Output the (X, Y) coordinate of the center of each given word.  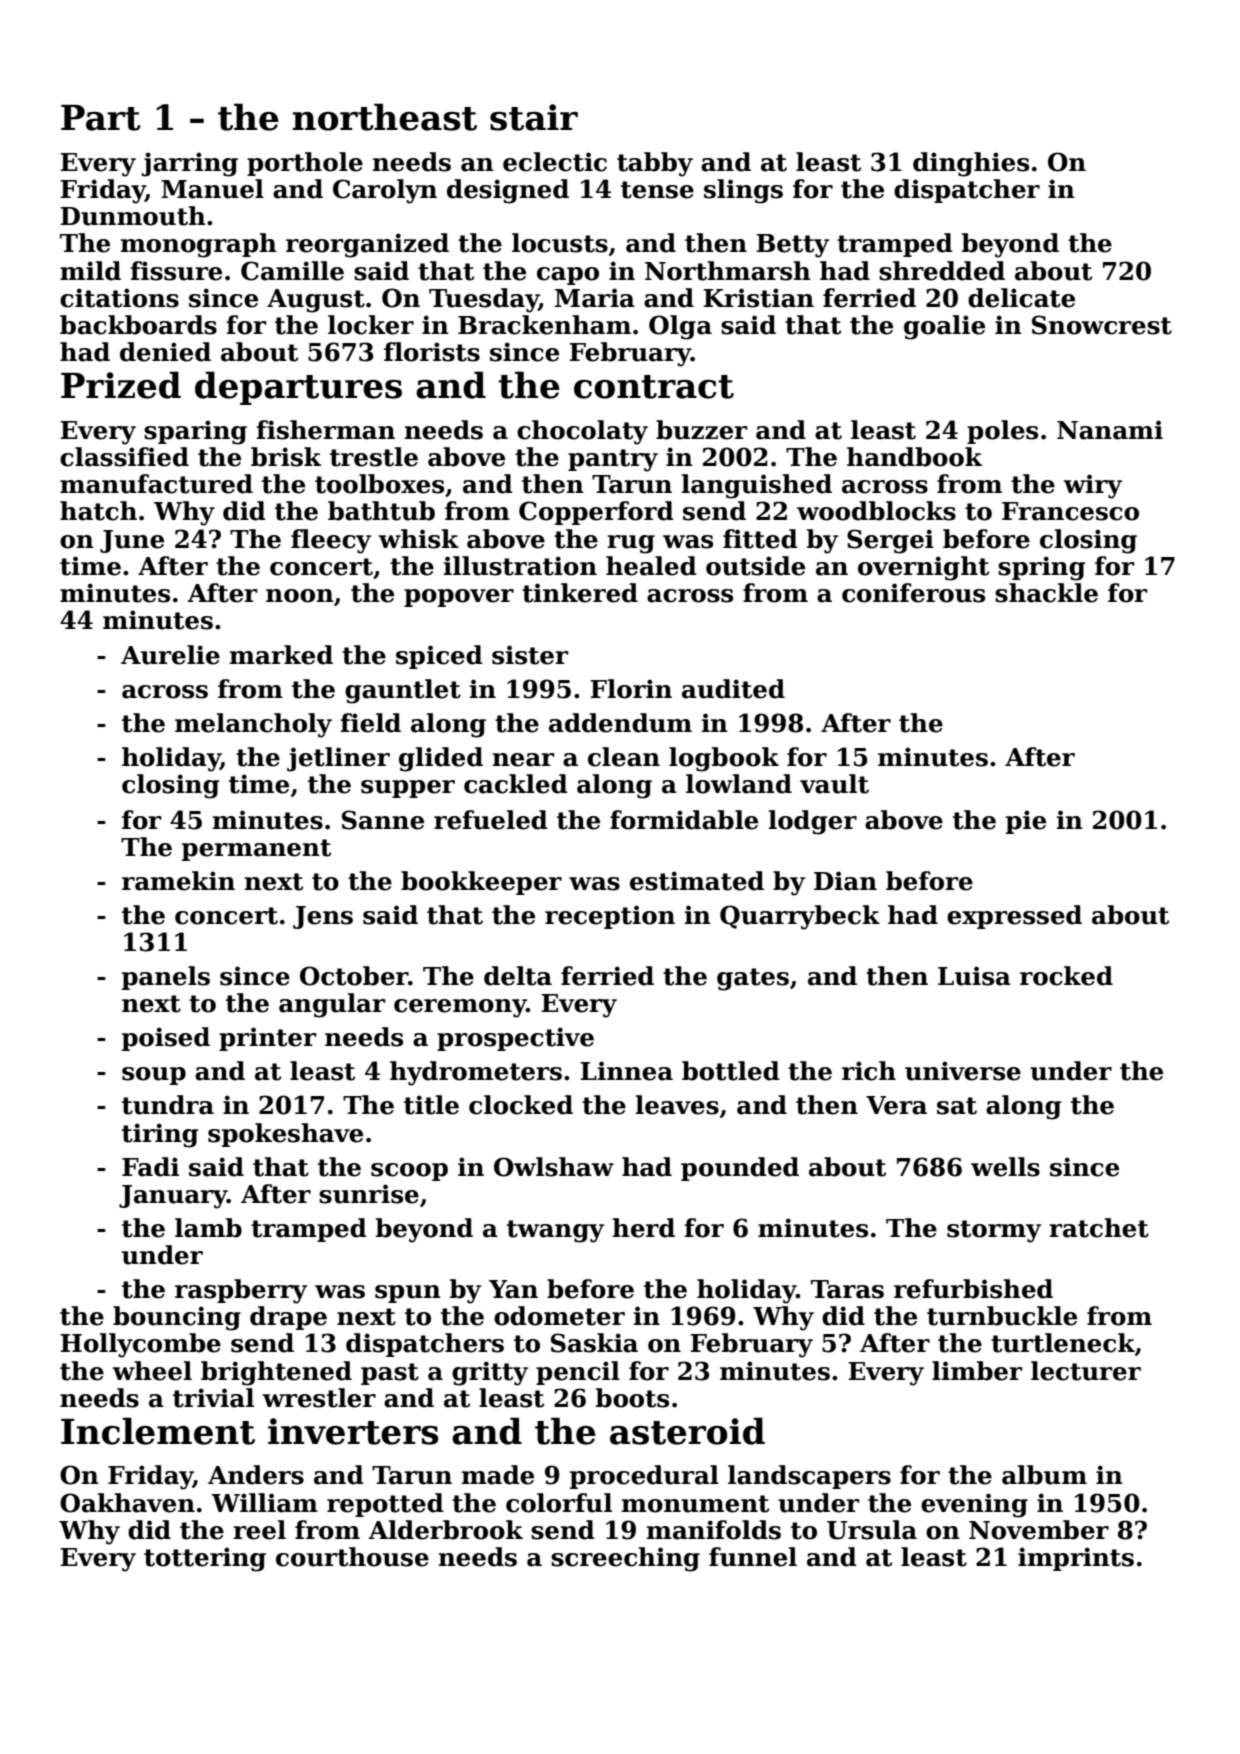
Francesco (1070, 511)
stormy (994, 1231)
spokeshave (285, 1135)
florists (432, 352)
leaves (677, 1105)
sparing (195, 432)
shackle (1046, 593)
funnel (753, 1557)
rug (631, 544)
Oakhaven (127, 1503)
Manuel (212, 189)
